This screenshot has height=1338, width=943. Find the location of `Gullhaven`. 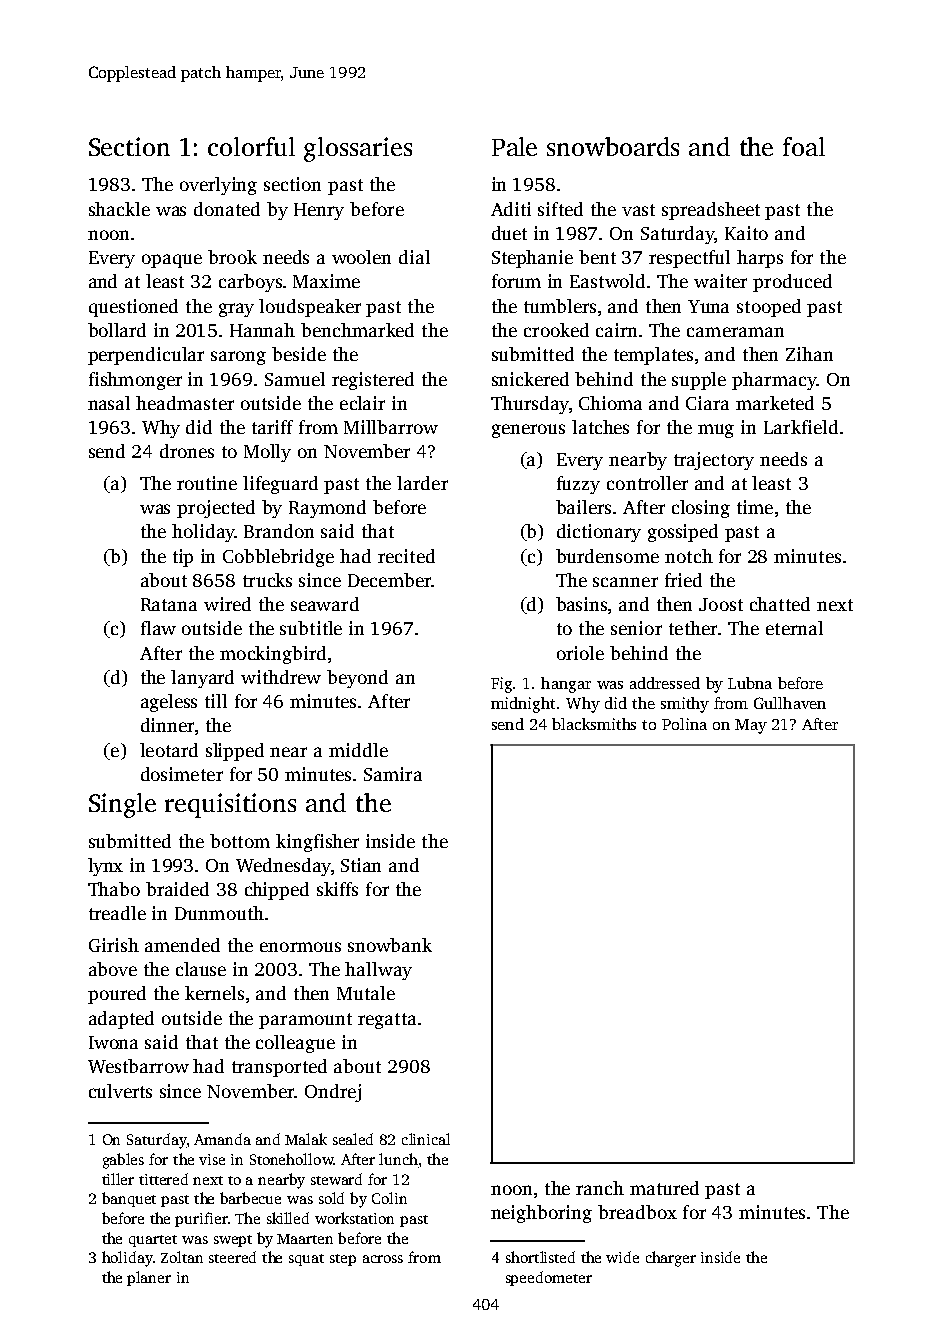

Gullhaven is located at coordinates (790, 703).
